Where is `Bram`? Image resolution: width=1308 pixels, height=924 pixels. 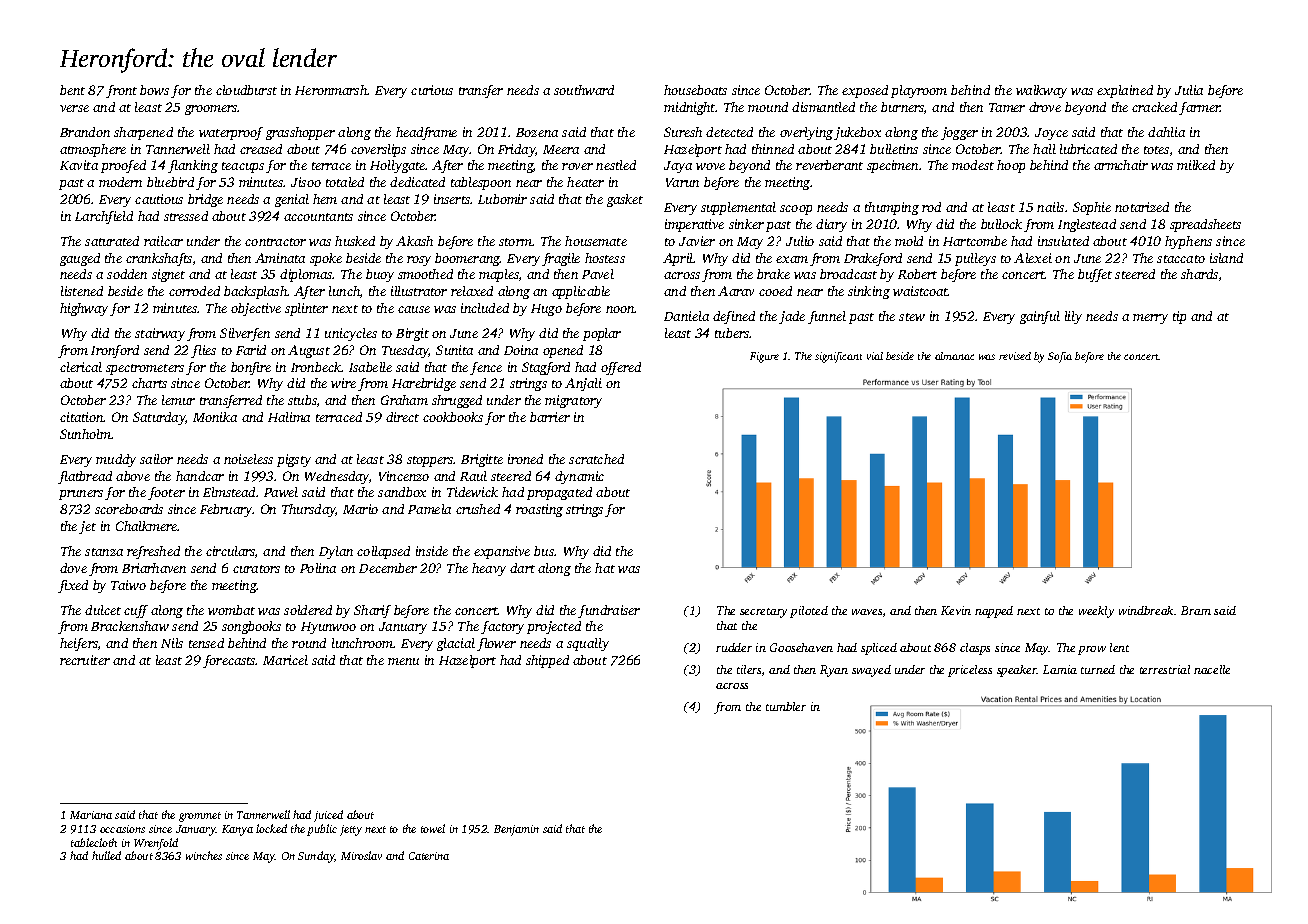
Bram is located at coordinates (1196, 610).
